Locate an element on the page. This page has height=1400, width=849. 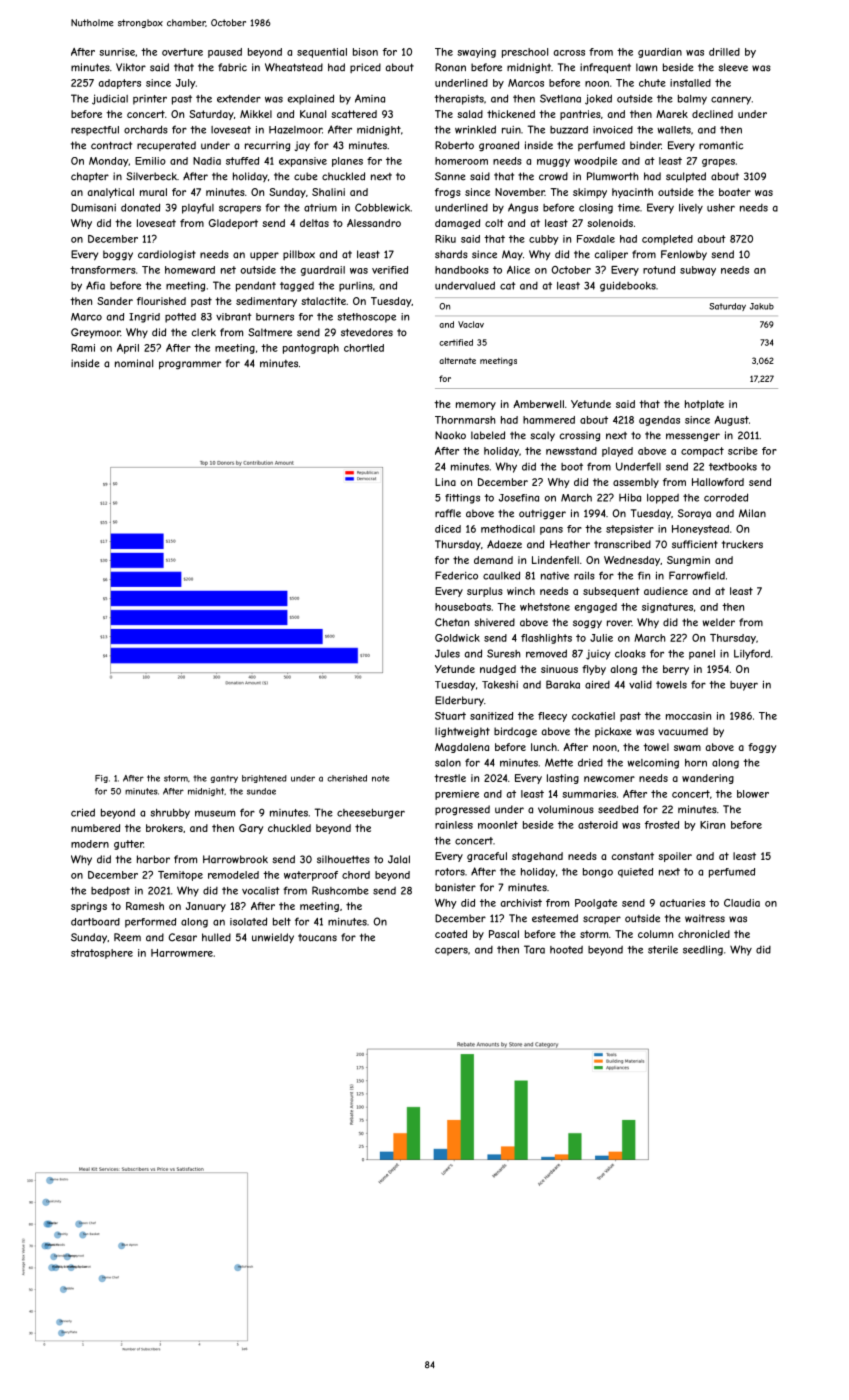
Hiba is located at coordinates (630, 497).
